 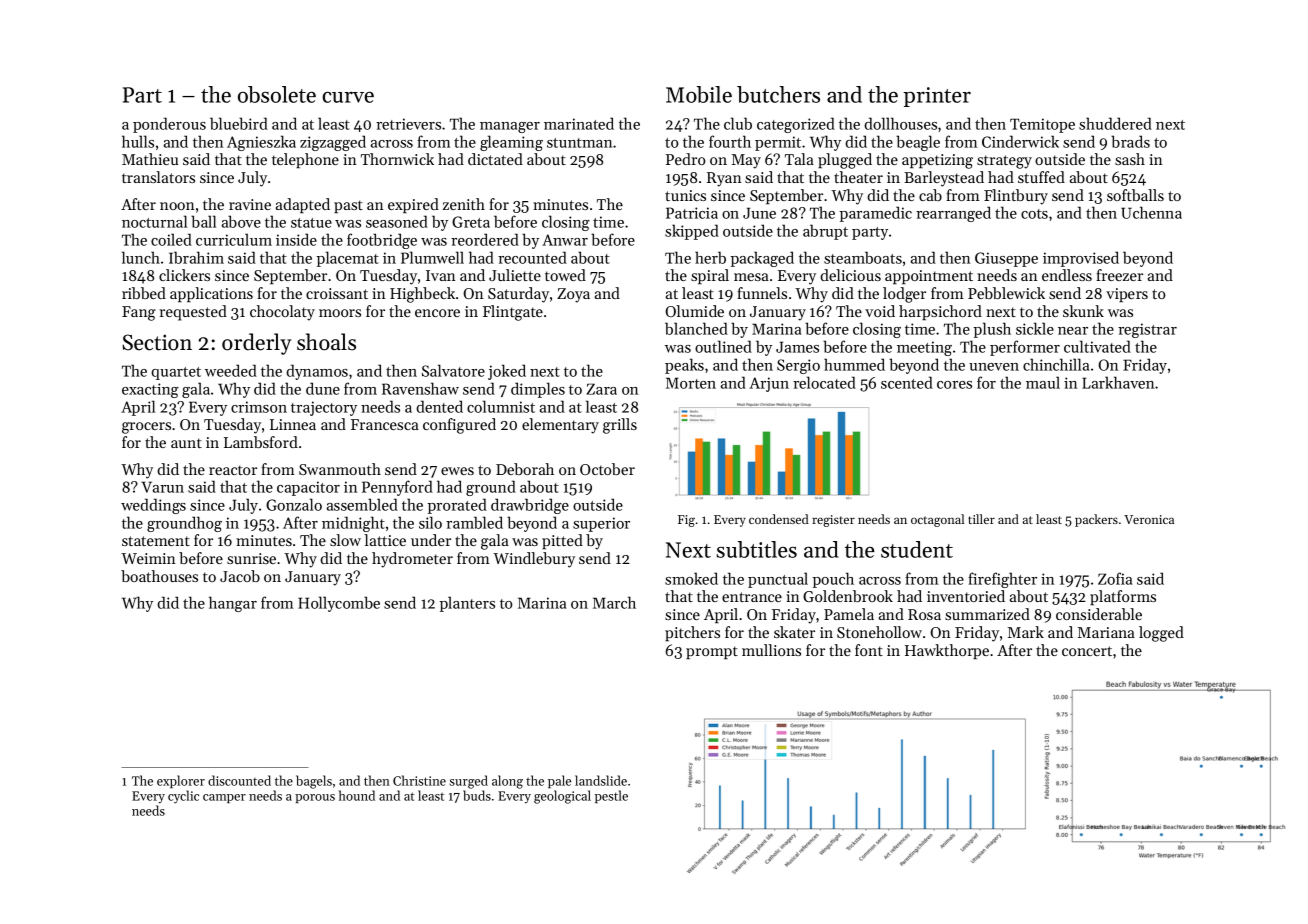 I want to click on brads, so click(x=1130, y=141).
